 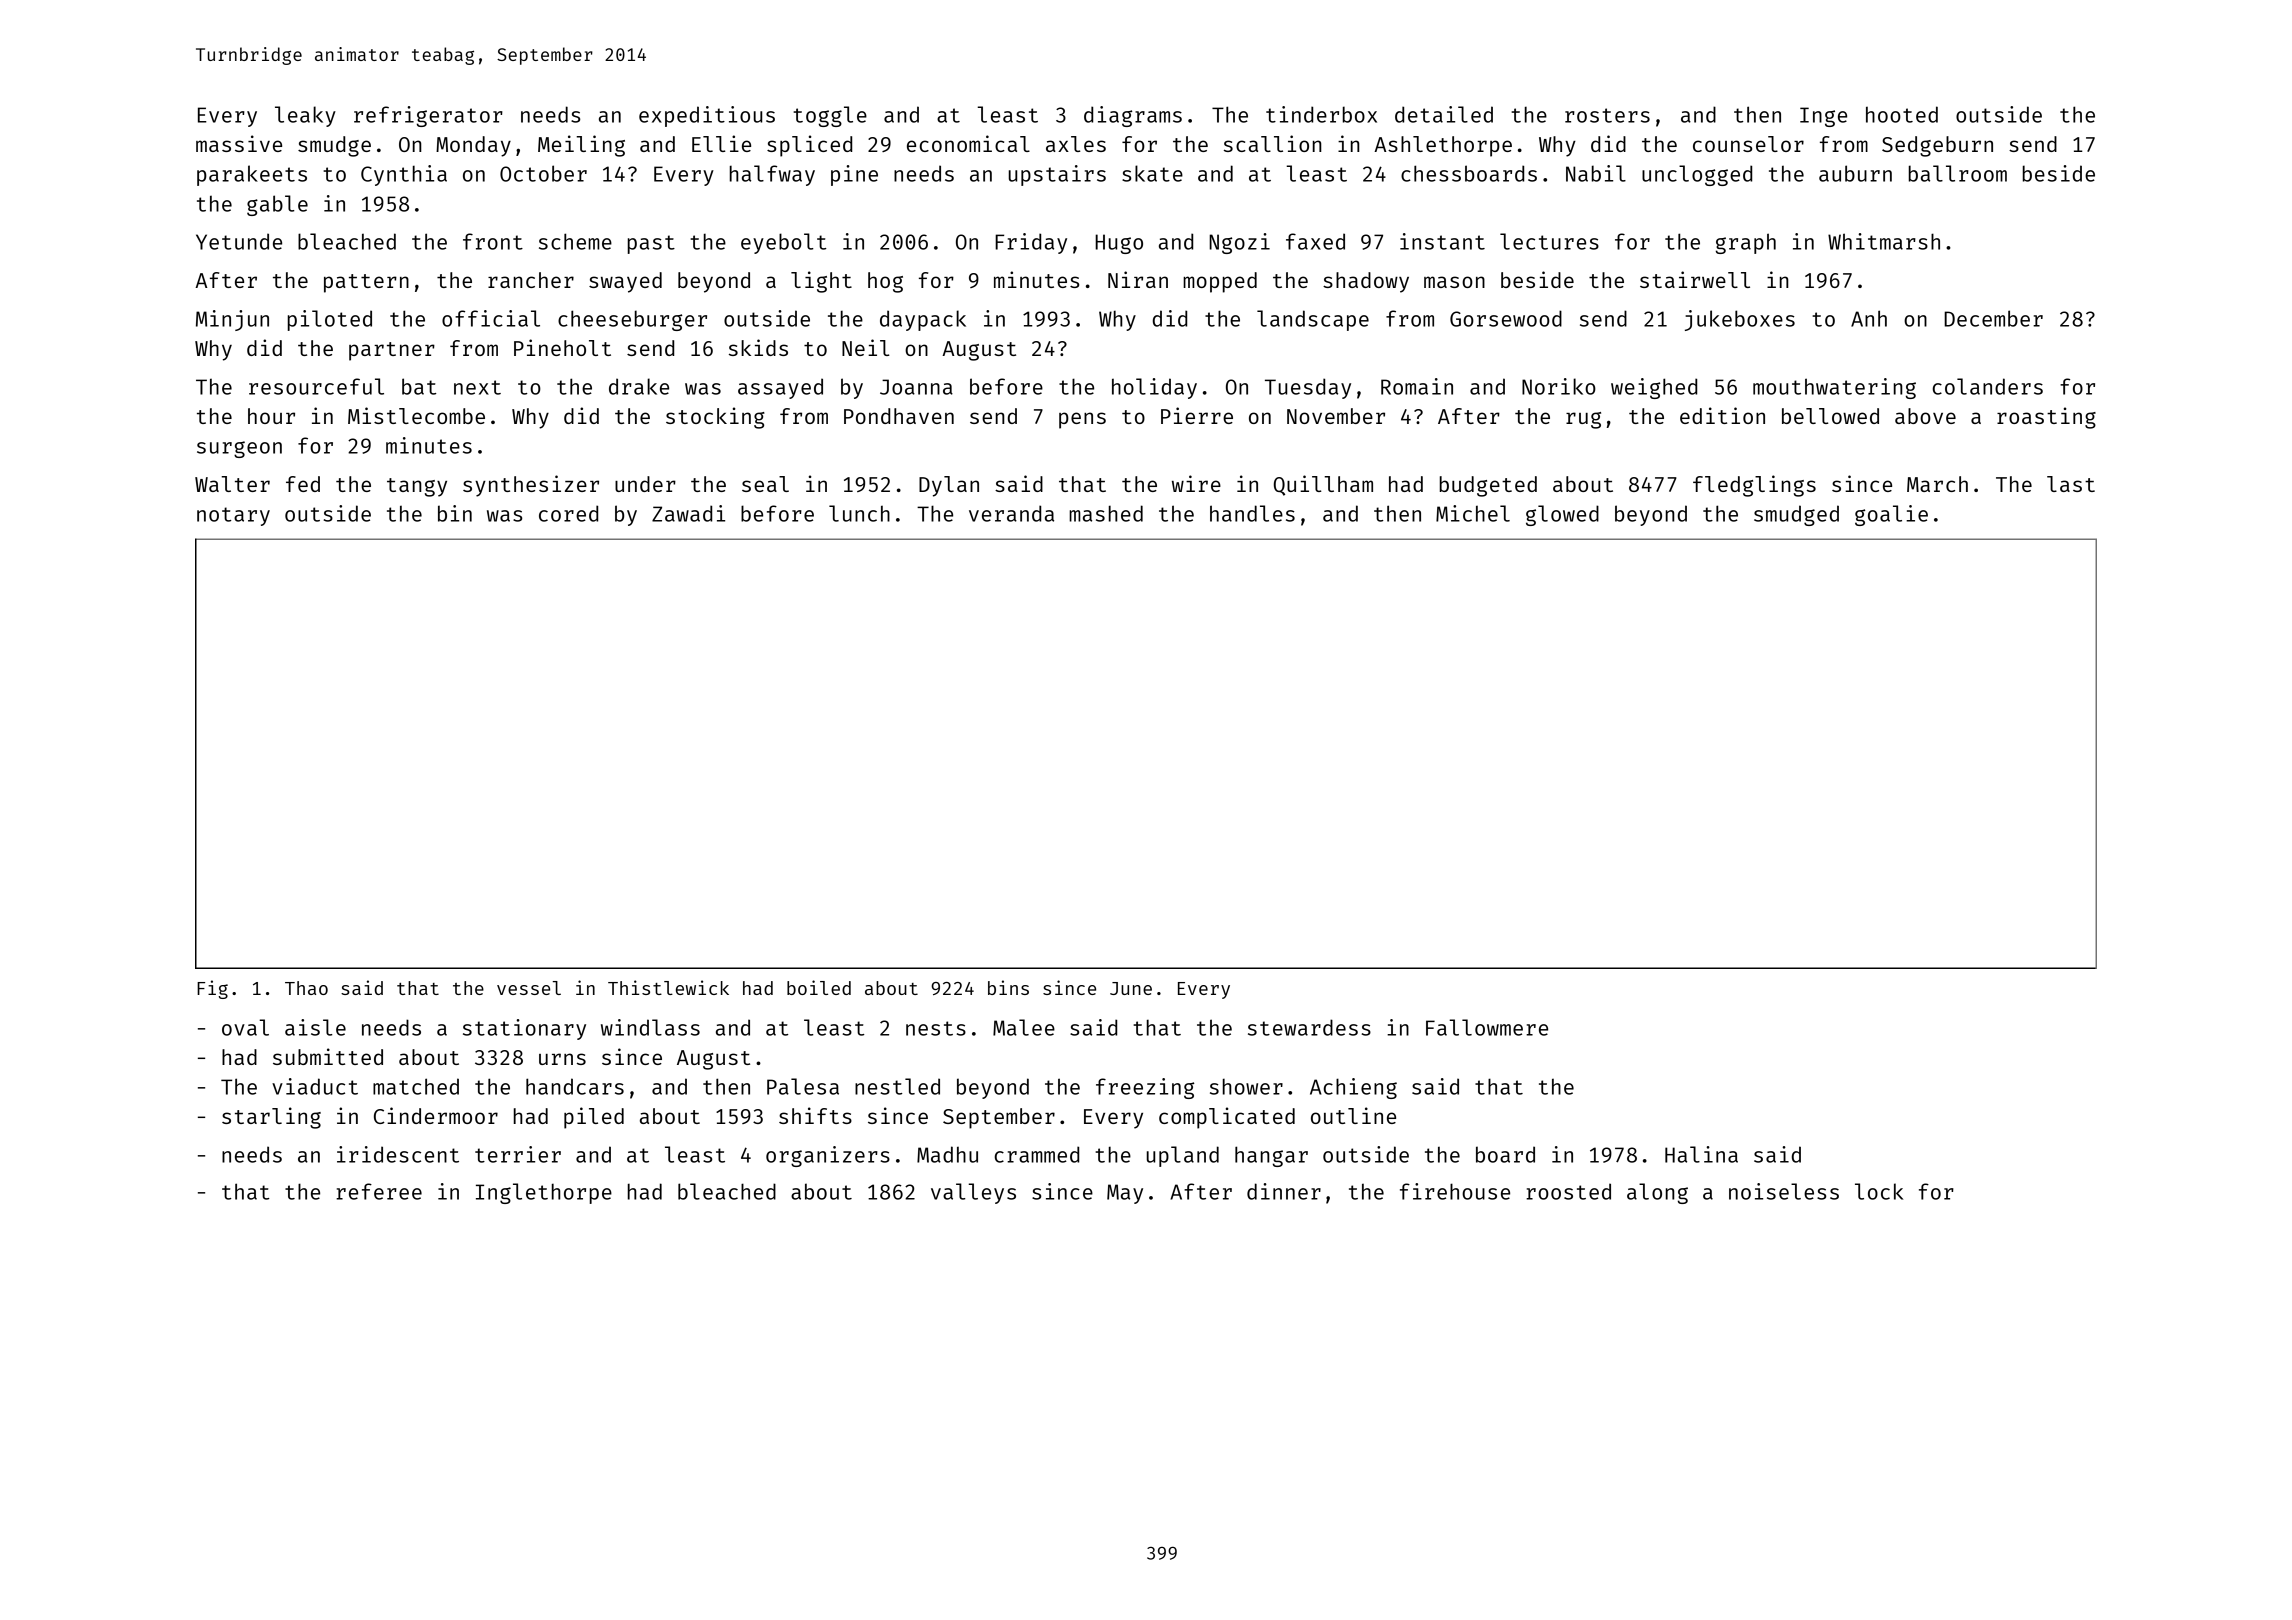 I want to click on goalie, so click(x=1891, y=515).
